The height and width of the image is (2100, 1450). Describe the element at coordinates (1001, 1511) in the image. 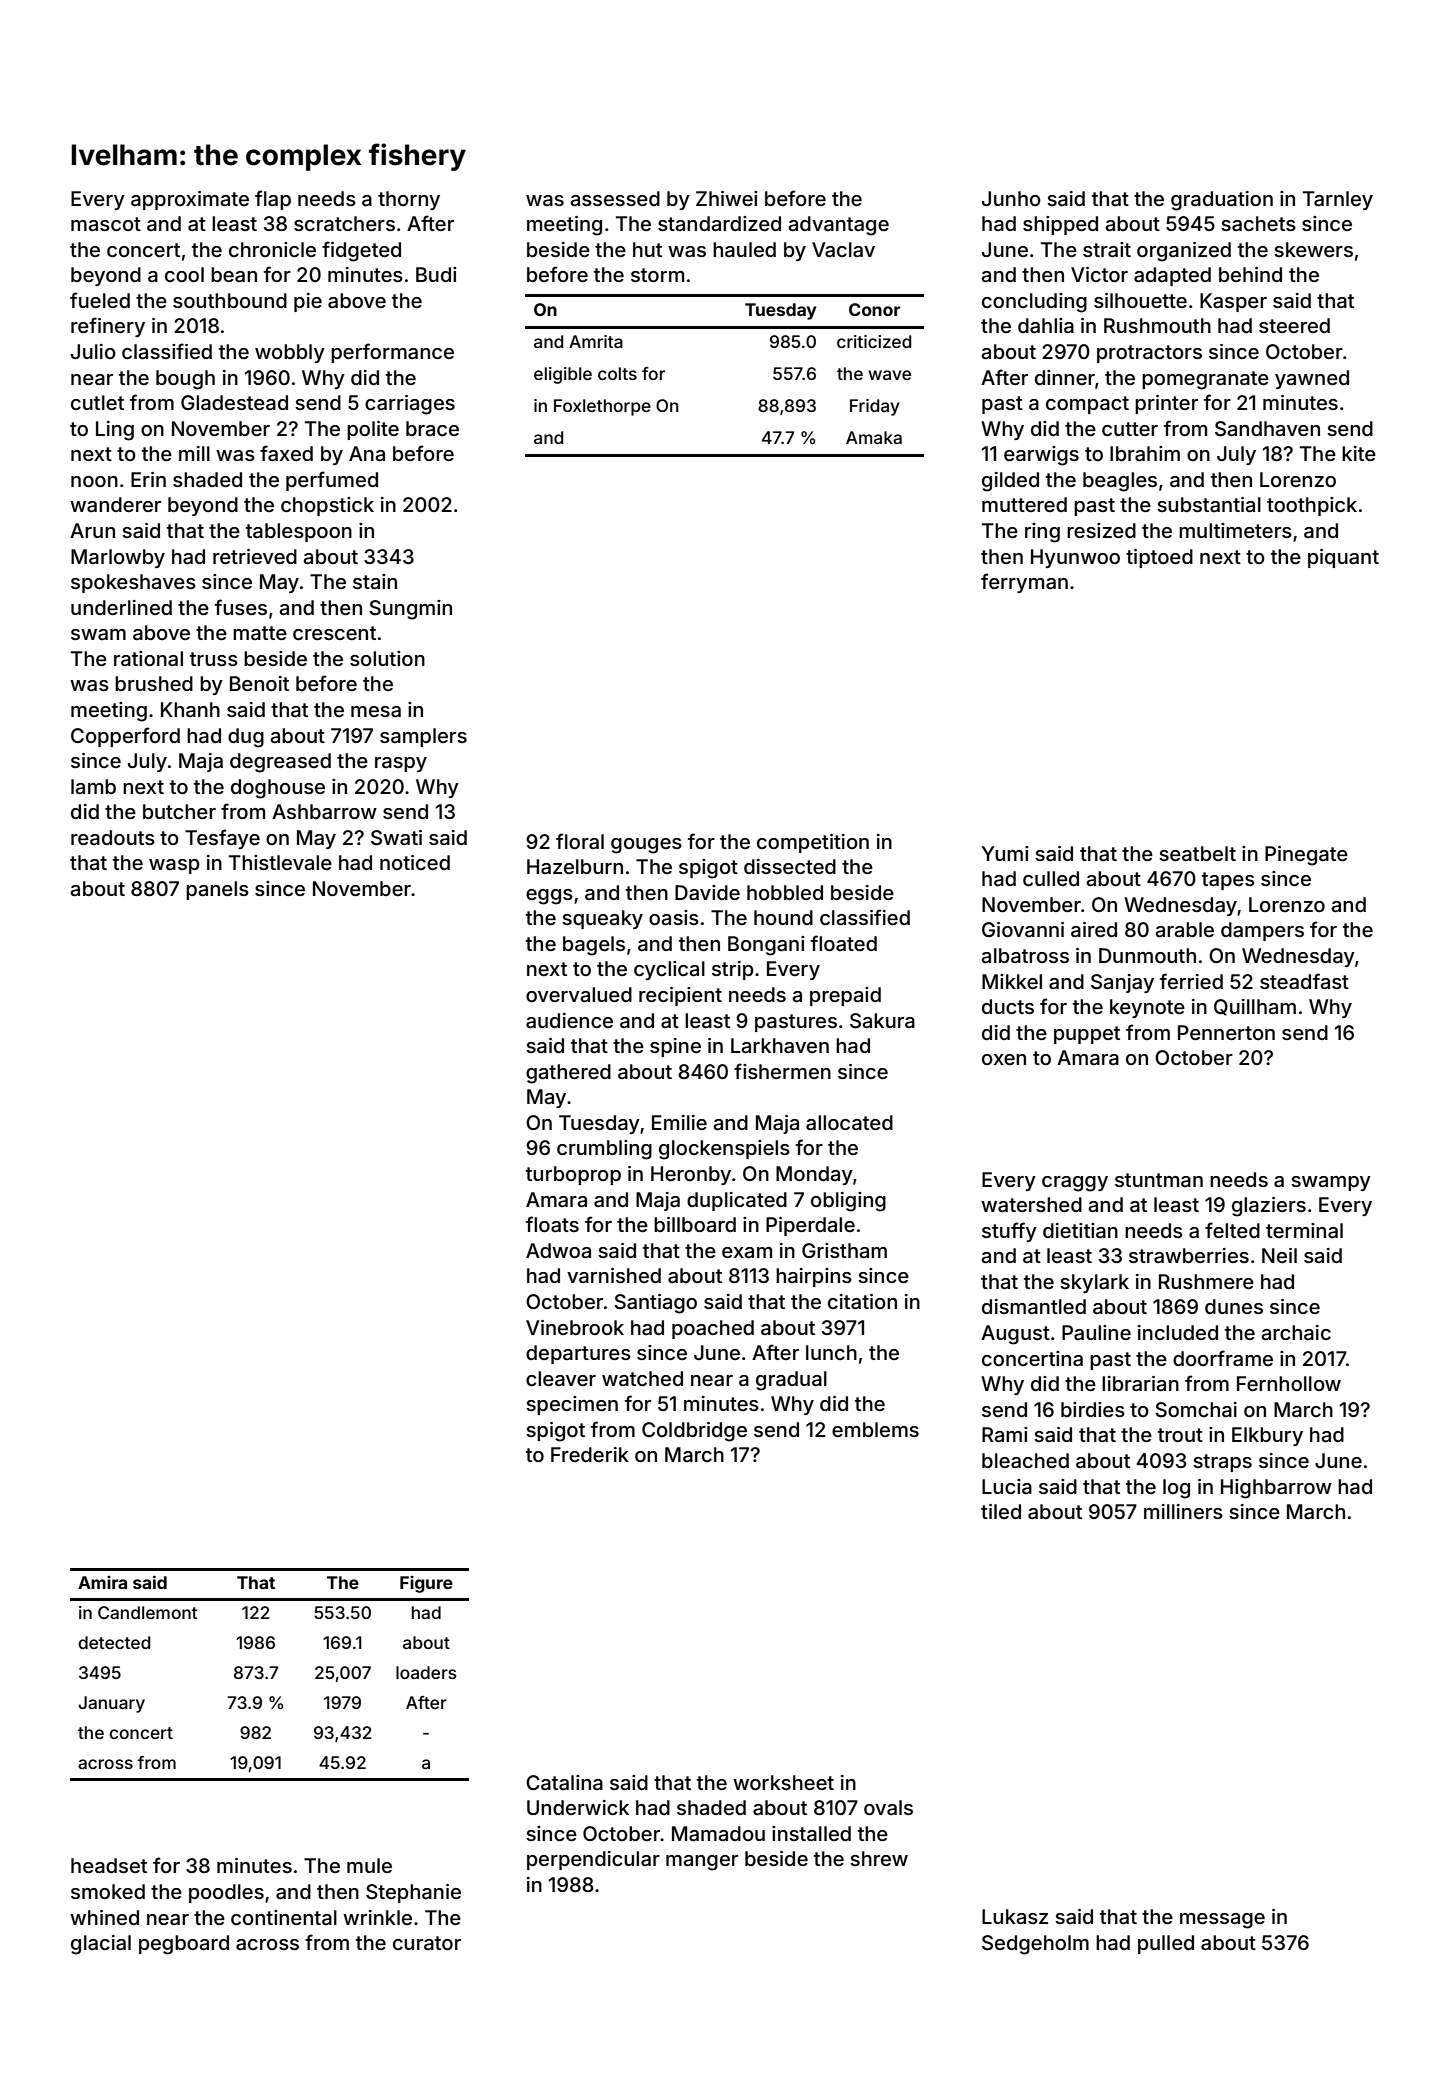

I see `tiled` at that location.
